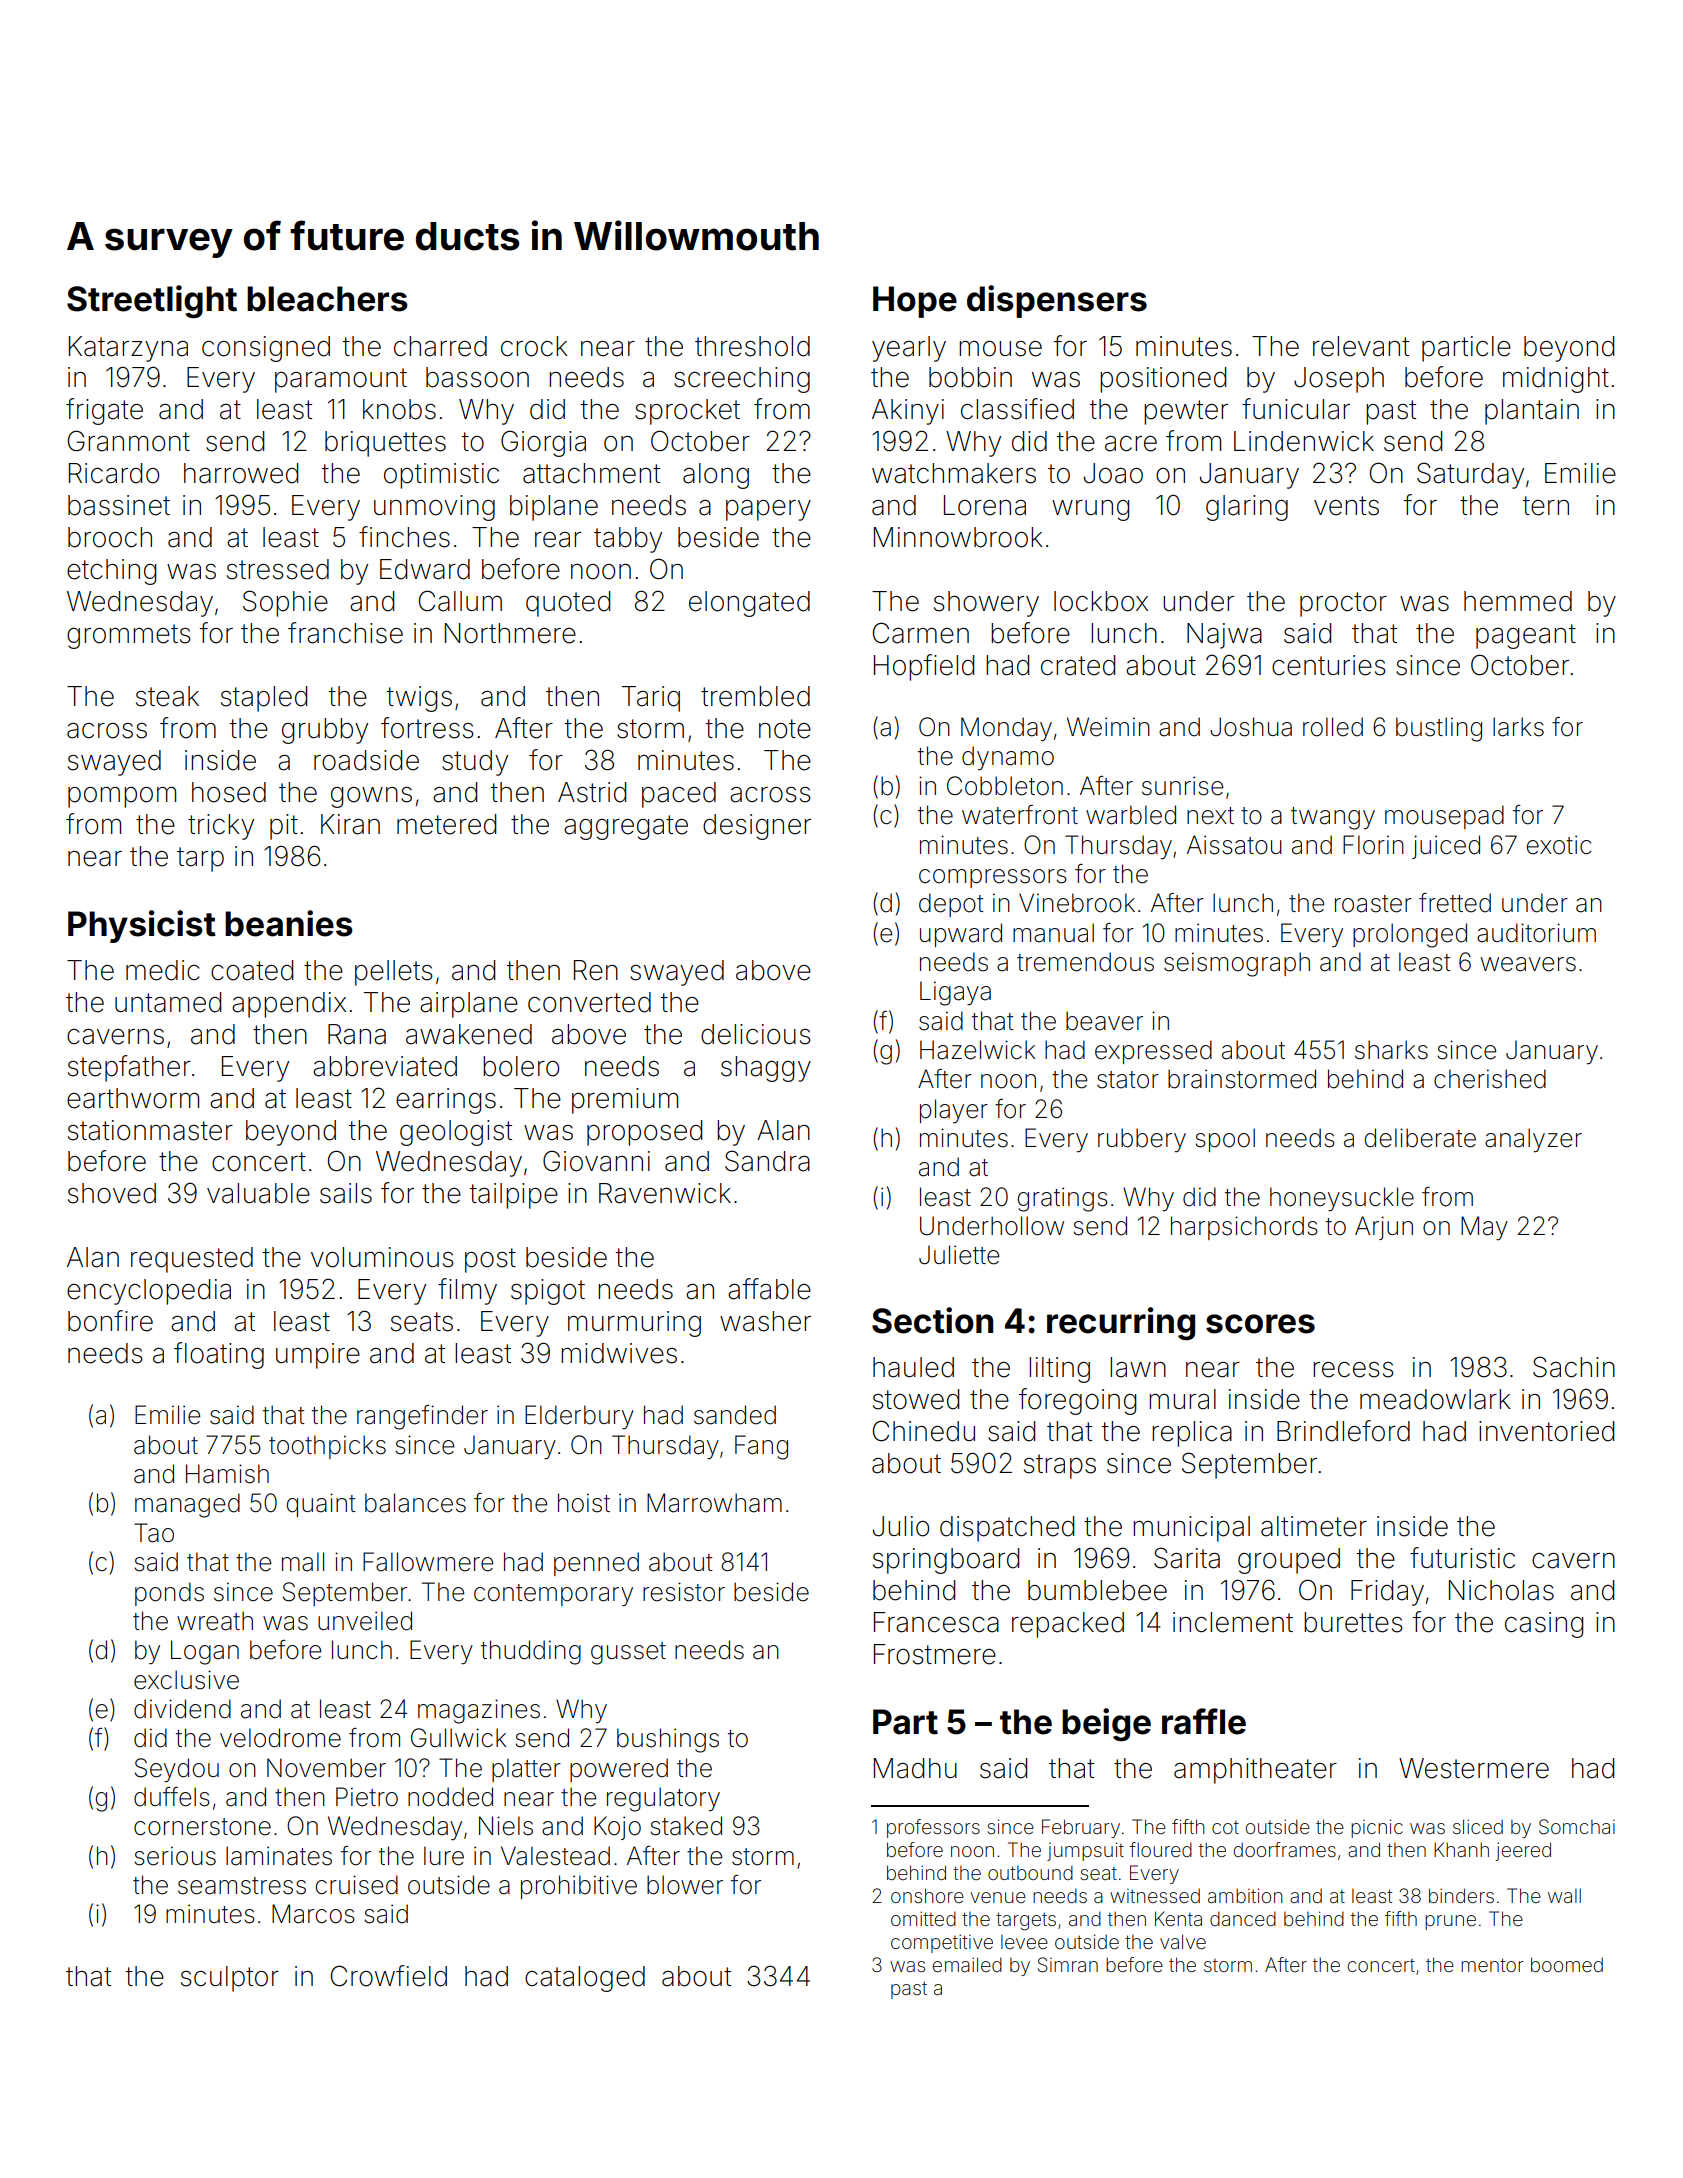 The image size is (1683, 2178). I want to click on seismograph, so click(1237, 964).
